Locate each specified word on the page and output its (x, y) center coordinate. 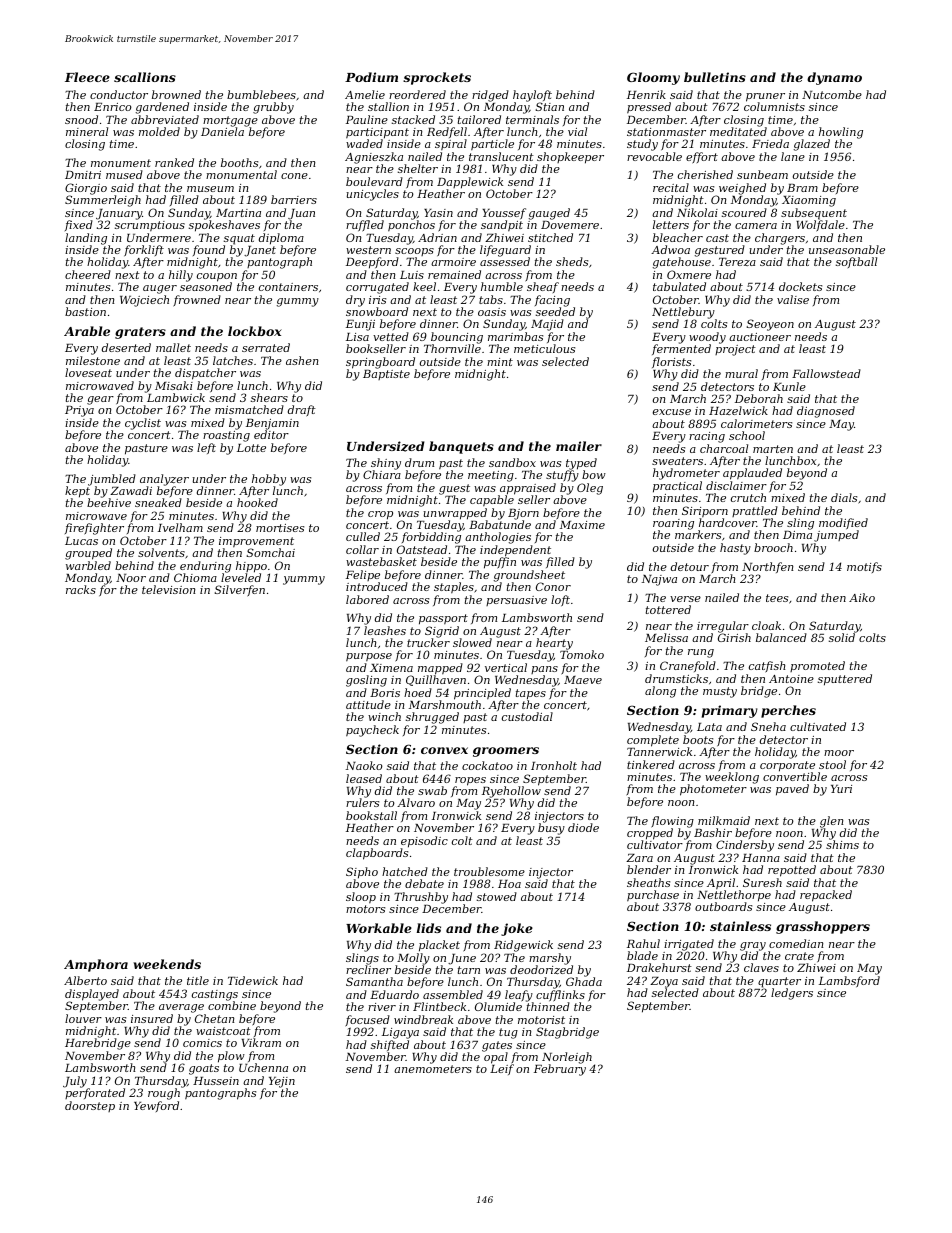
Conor (553, 586)
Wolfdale (820, 226)
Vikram (261, 1043)
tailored (479, 119)
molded (159, 131)
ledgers (792, 994)
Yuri (841, 789)
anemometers (433, 1069)
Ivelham (180, 527)
